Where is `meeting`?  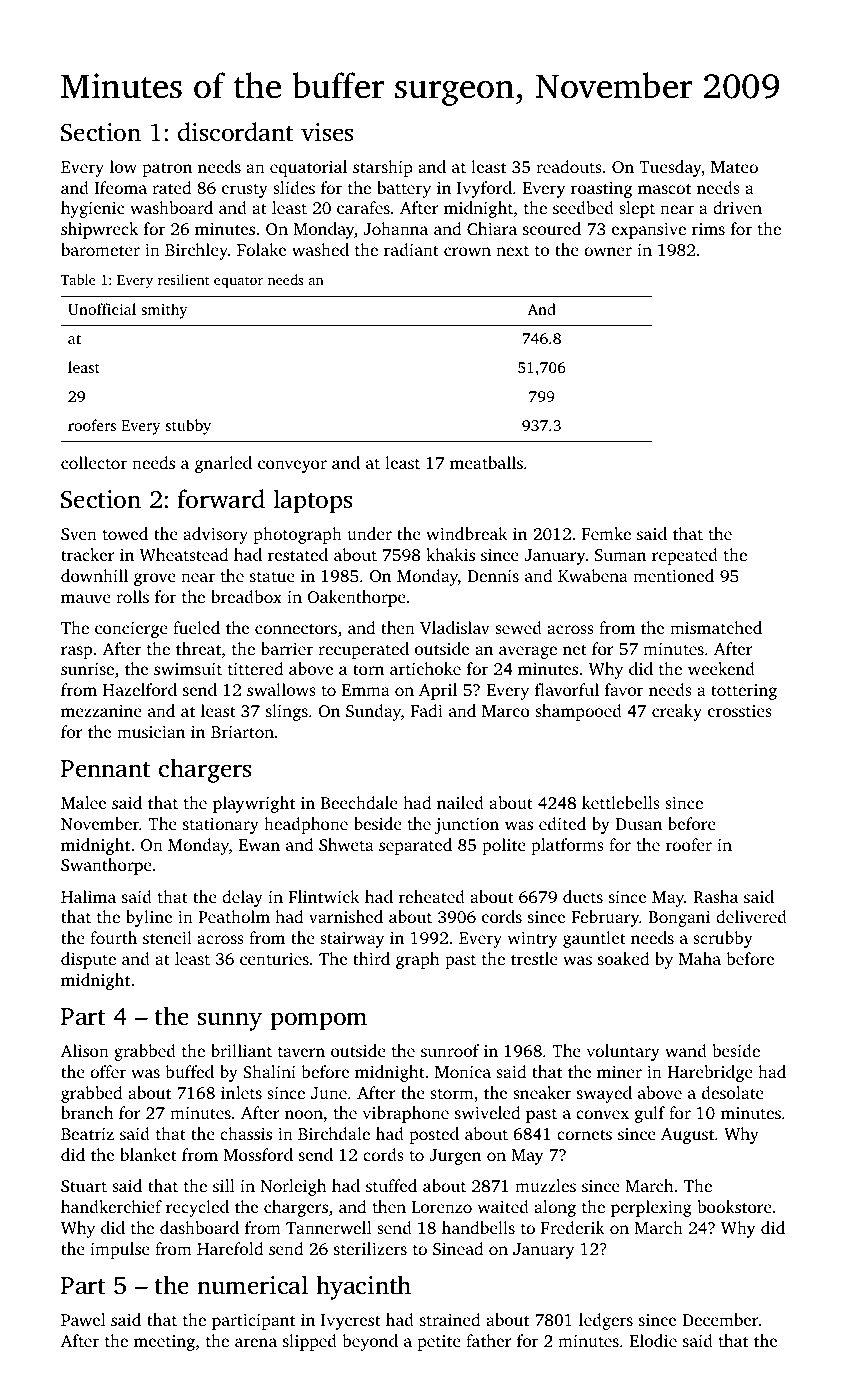
meeting is located at coordinates (164, 1343).
